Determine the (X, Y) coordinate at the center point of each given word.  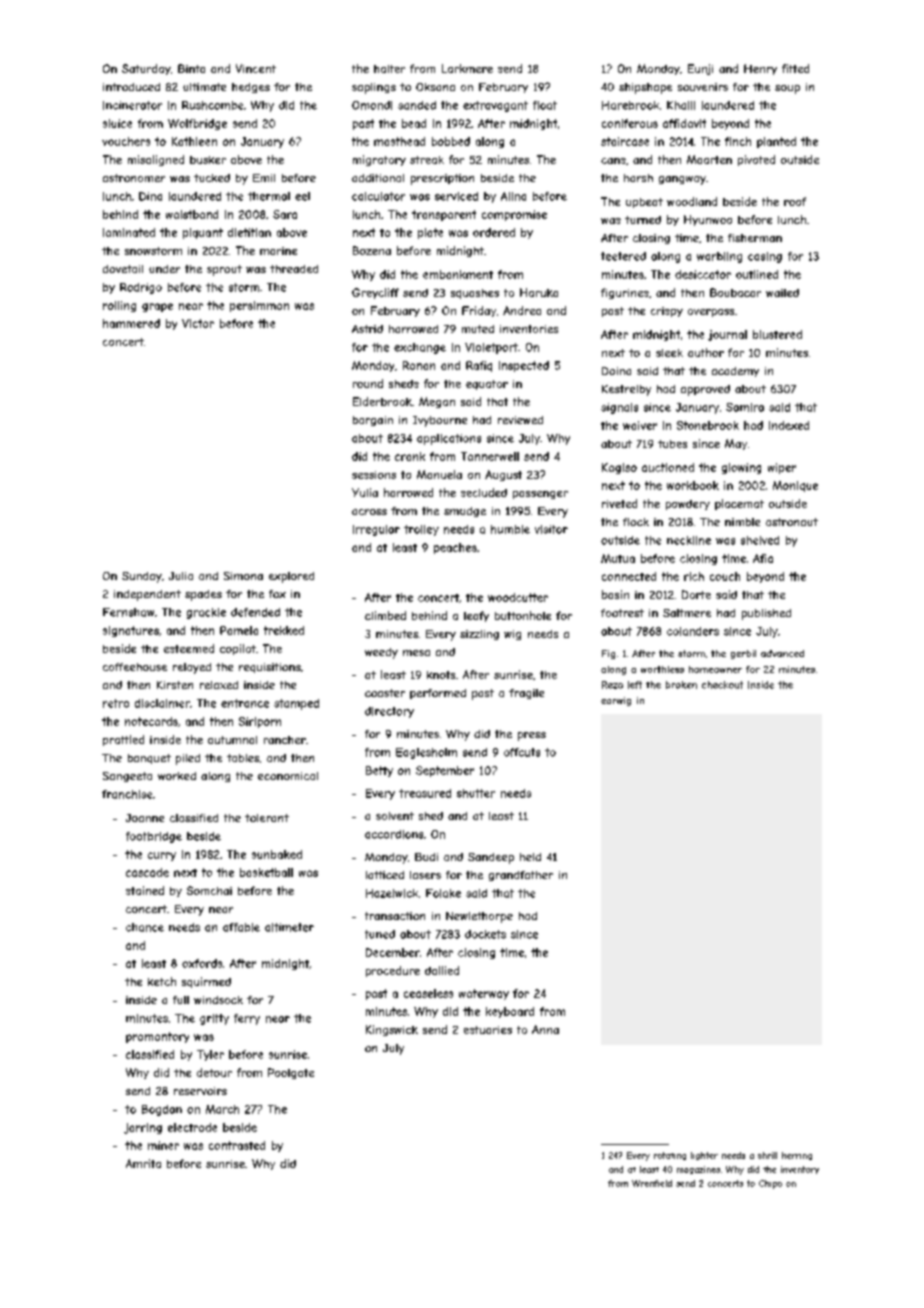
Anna (545, 1029)
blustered (777, 334)
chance (145, 927)
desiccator (703, 274)
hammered (131, 323)
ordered (494, 232)
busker (208, 160)
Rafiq (479, 366)
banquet (149, 759)
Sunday (142, 577)
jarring (143, 1128)
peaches (455, 548)
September (445, 771)
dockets (485, 934)
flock (636, 522)
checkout (722, 685)
